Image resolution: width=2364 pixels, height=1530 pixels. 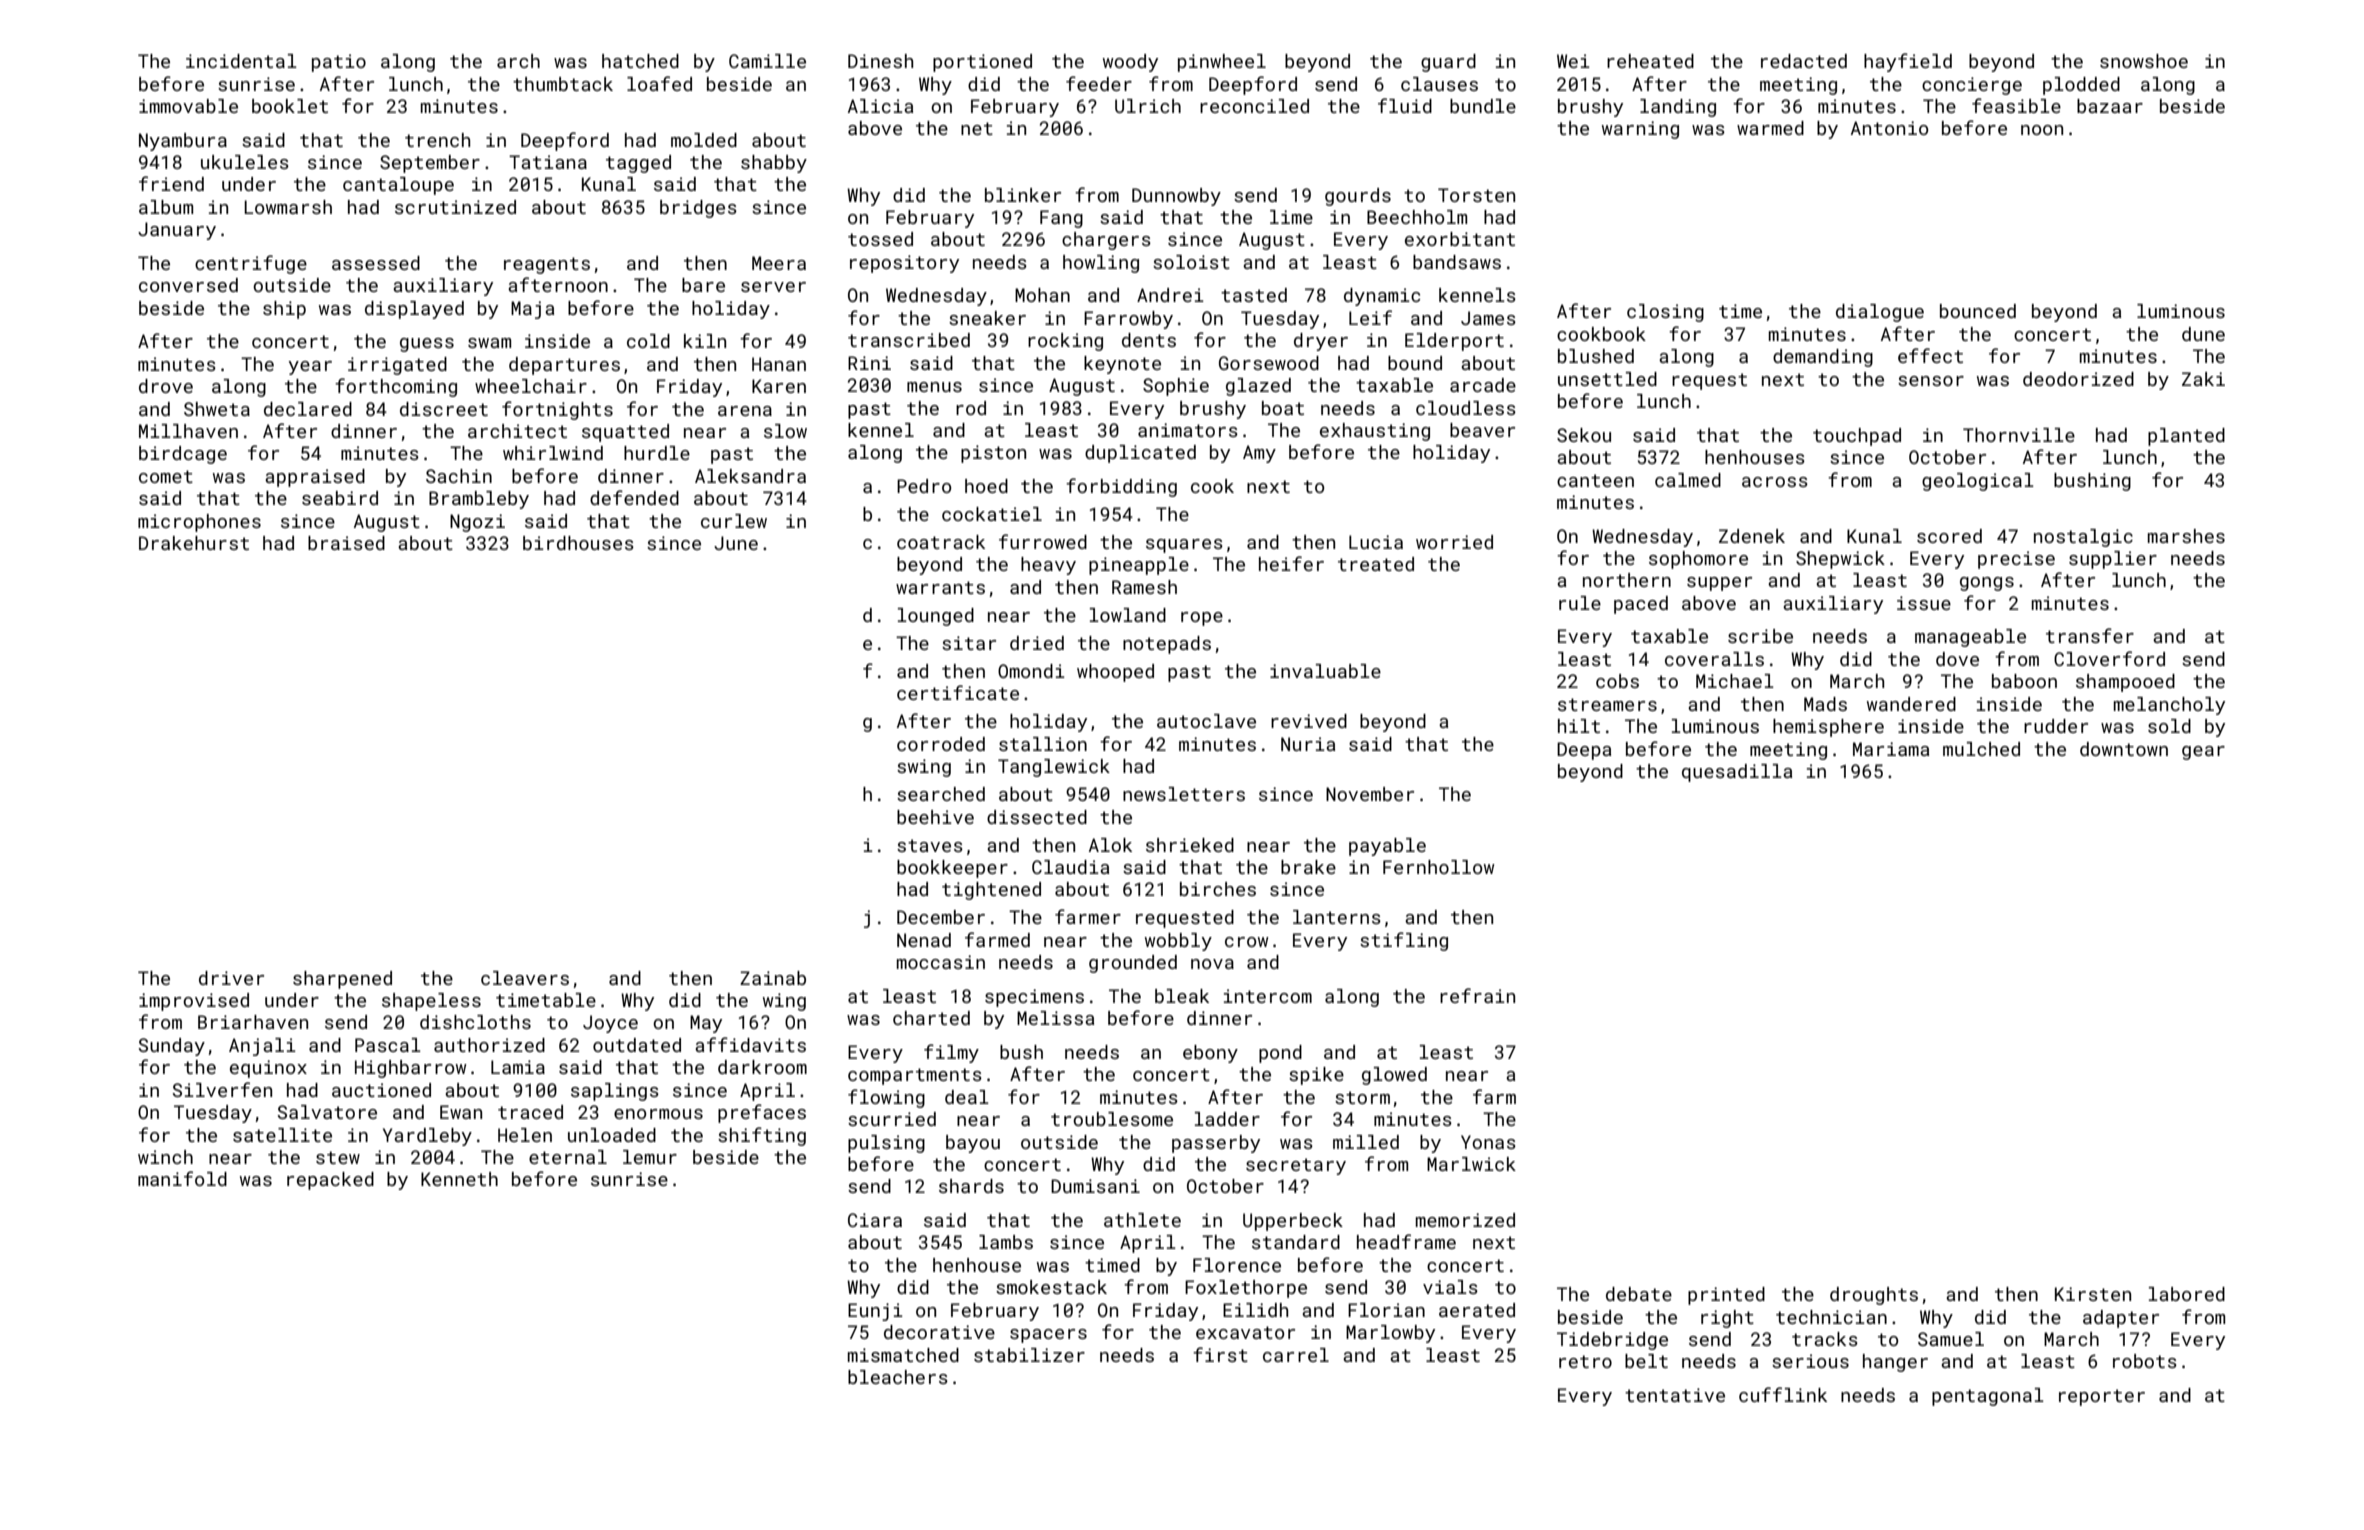 What do you see at coordinates (1823, 358) in the screenshot?
I see `demanding` at bounding box center [1823, 358].
